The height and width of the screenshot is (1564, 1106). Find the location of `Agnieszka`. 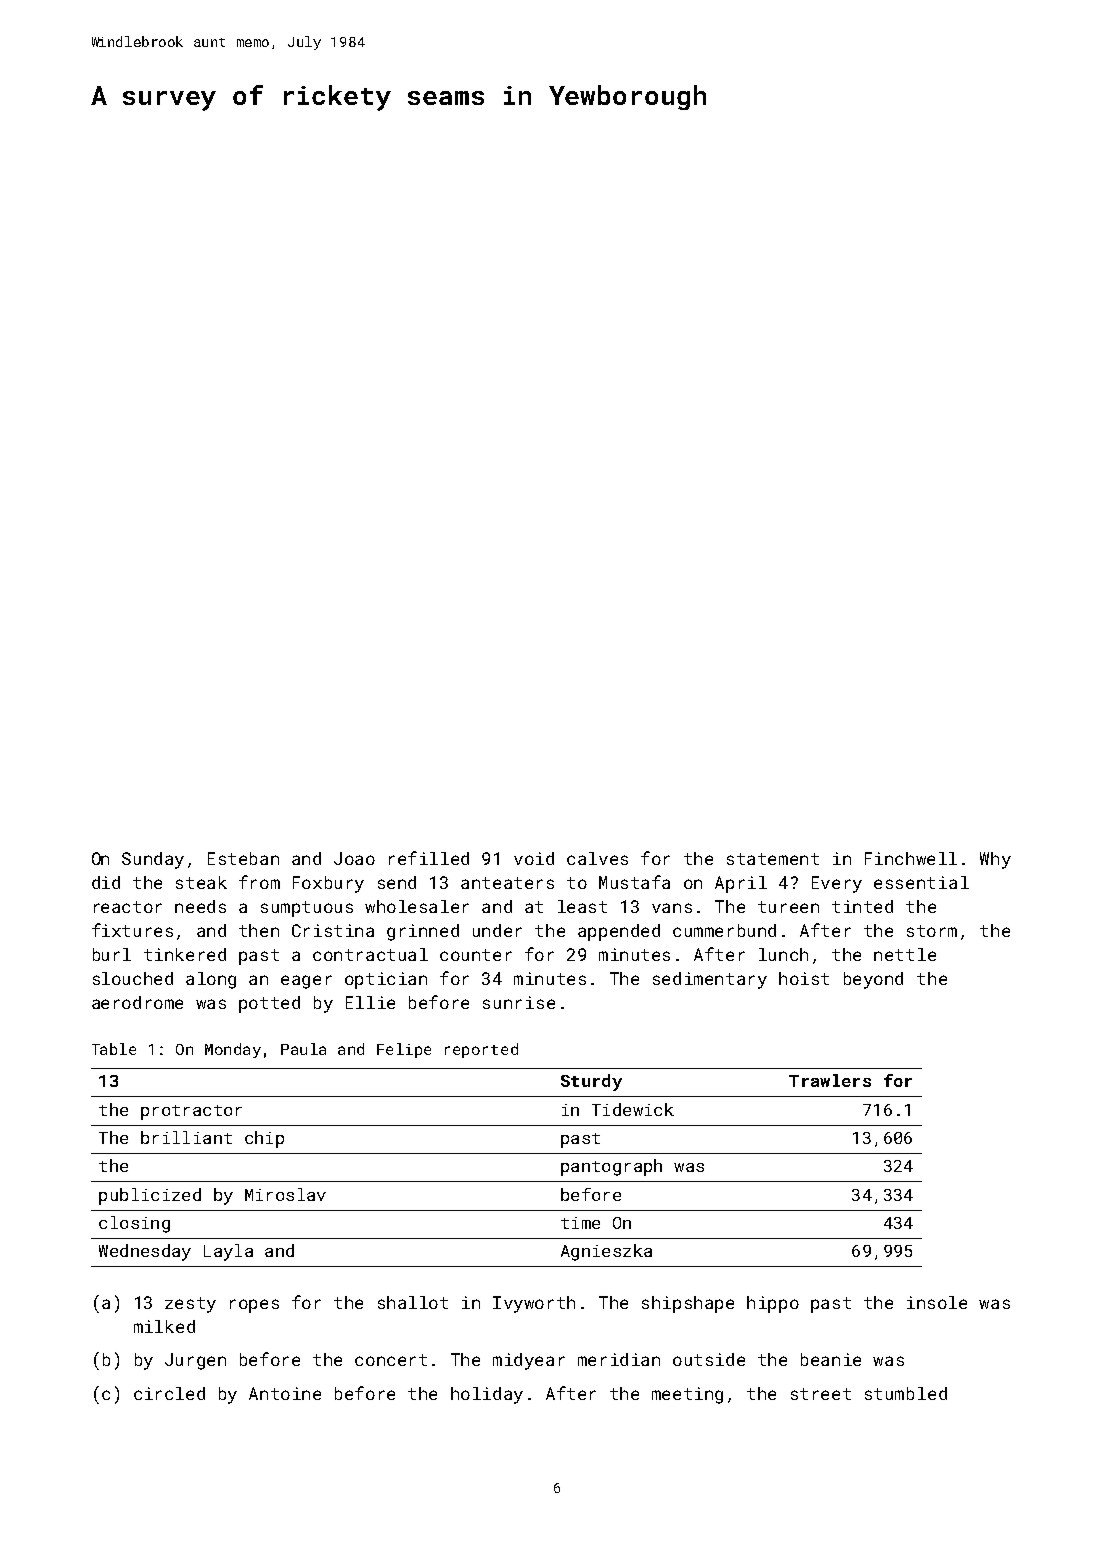

Agnieszka is located at coordinates (606, 1252).
